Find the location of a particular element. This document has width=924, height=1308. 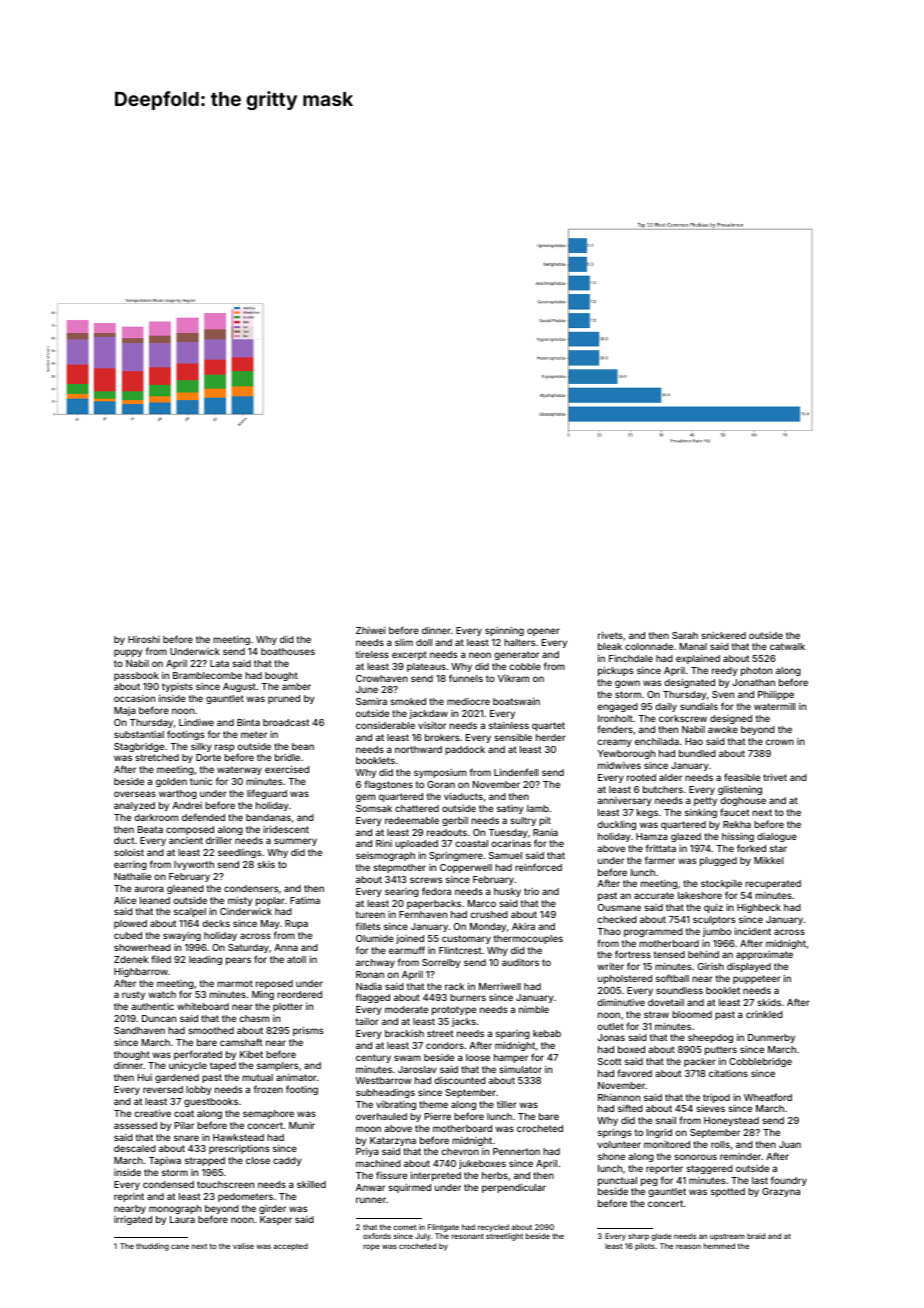

doll is located at coordinates (424, 642).
